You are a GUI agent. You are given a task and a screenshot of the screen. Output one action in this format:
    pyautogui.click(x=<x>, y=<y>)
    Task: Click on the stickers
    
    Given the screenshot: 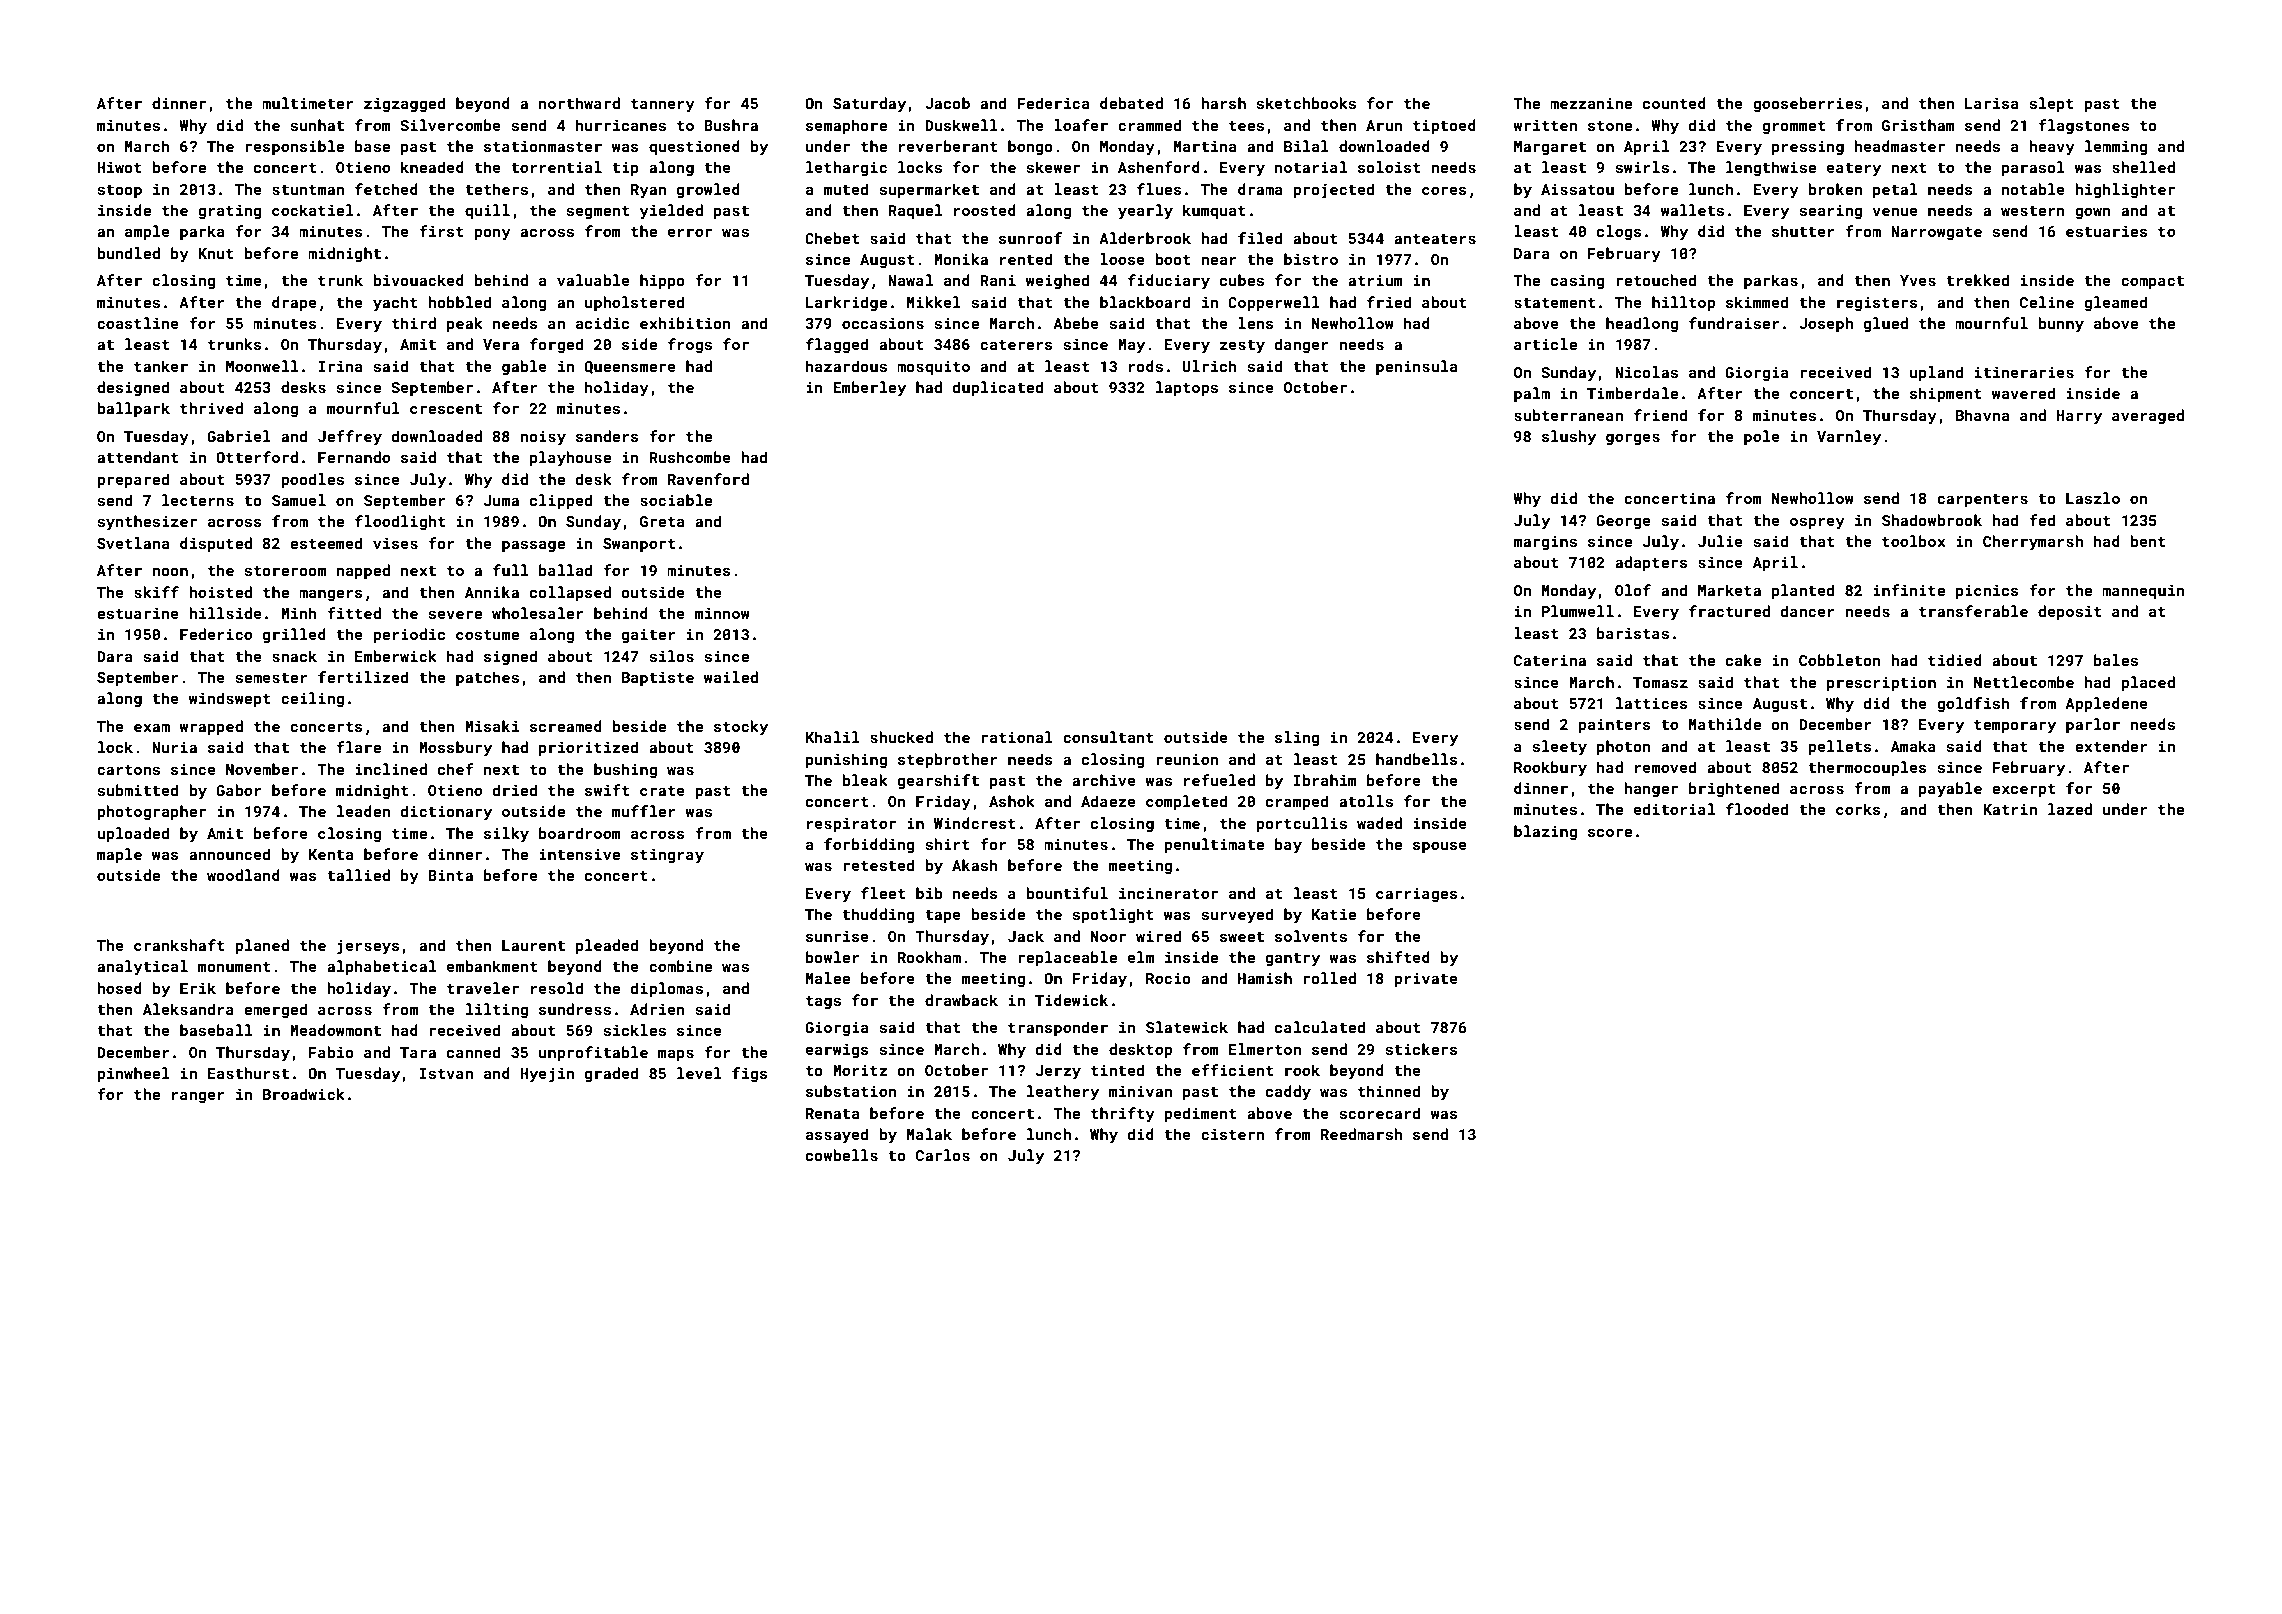 What is the action you would take?
    pyautogui.click(x=1421, y=1049)
